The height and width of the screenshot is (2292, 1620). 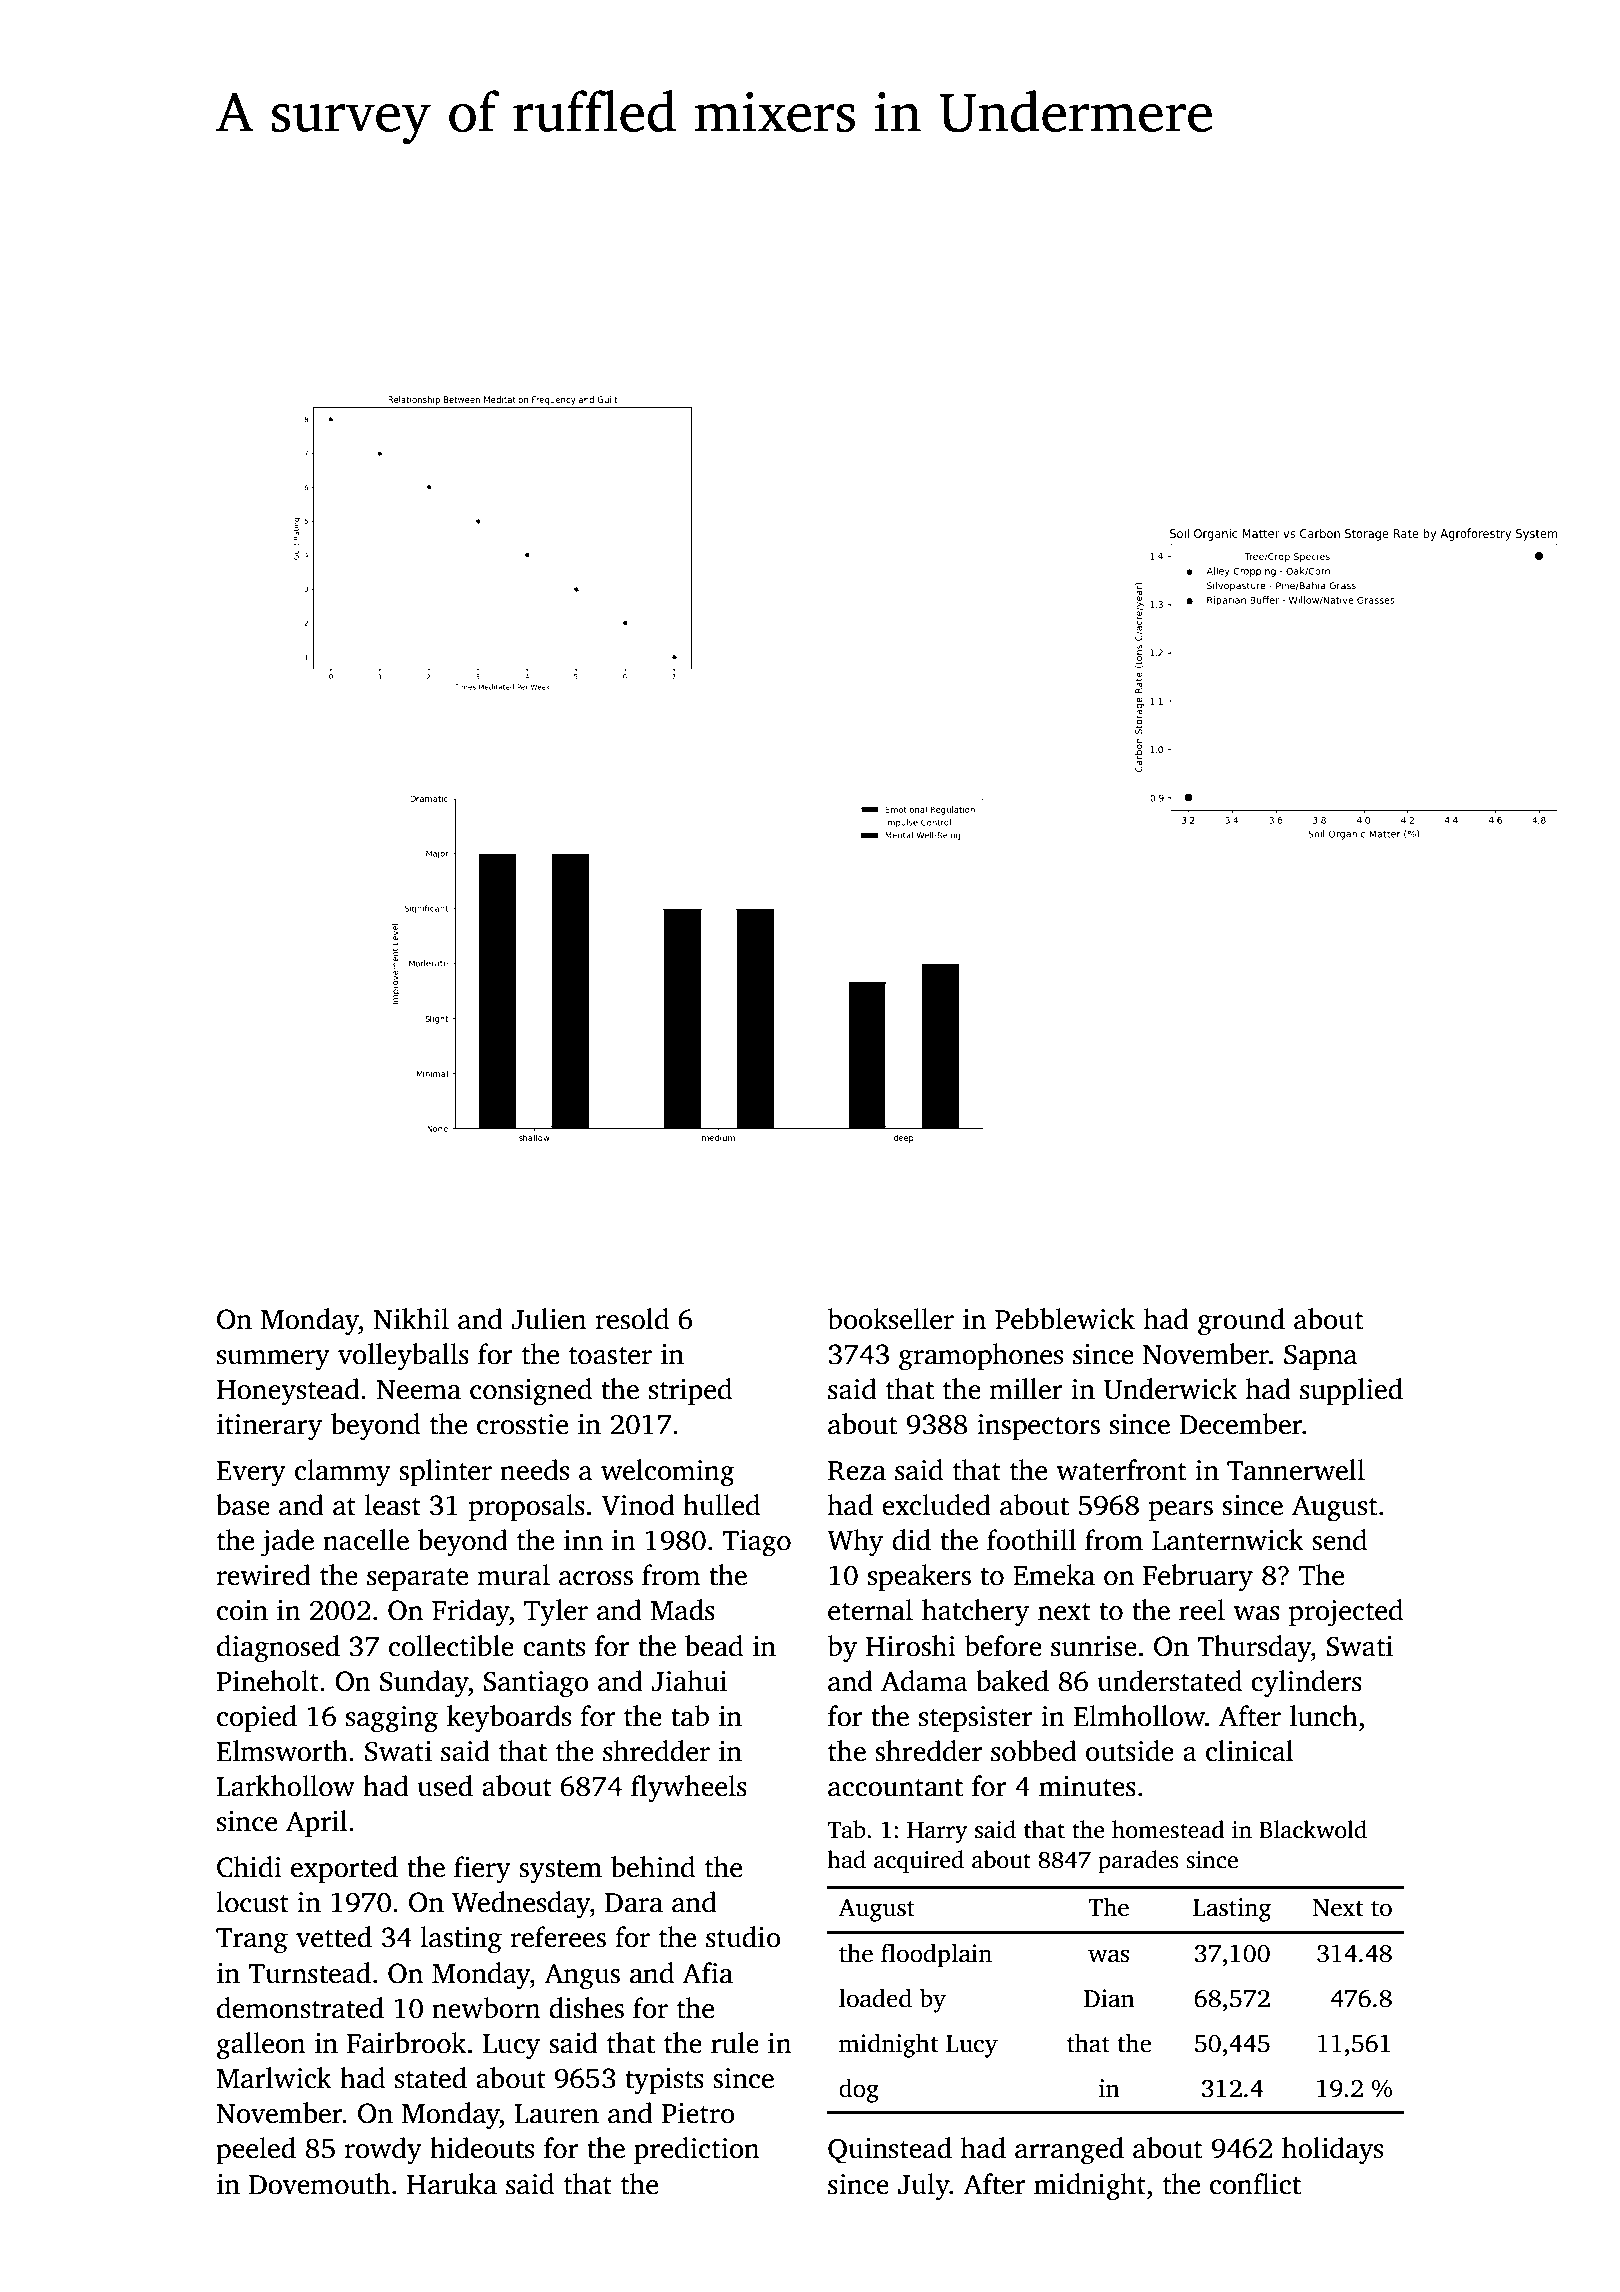 I want to click on Dara, so click(x=634, y=1903).
